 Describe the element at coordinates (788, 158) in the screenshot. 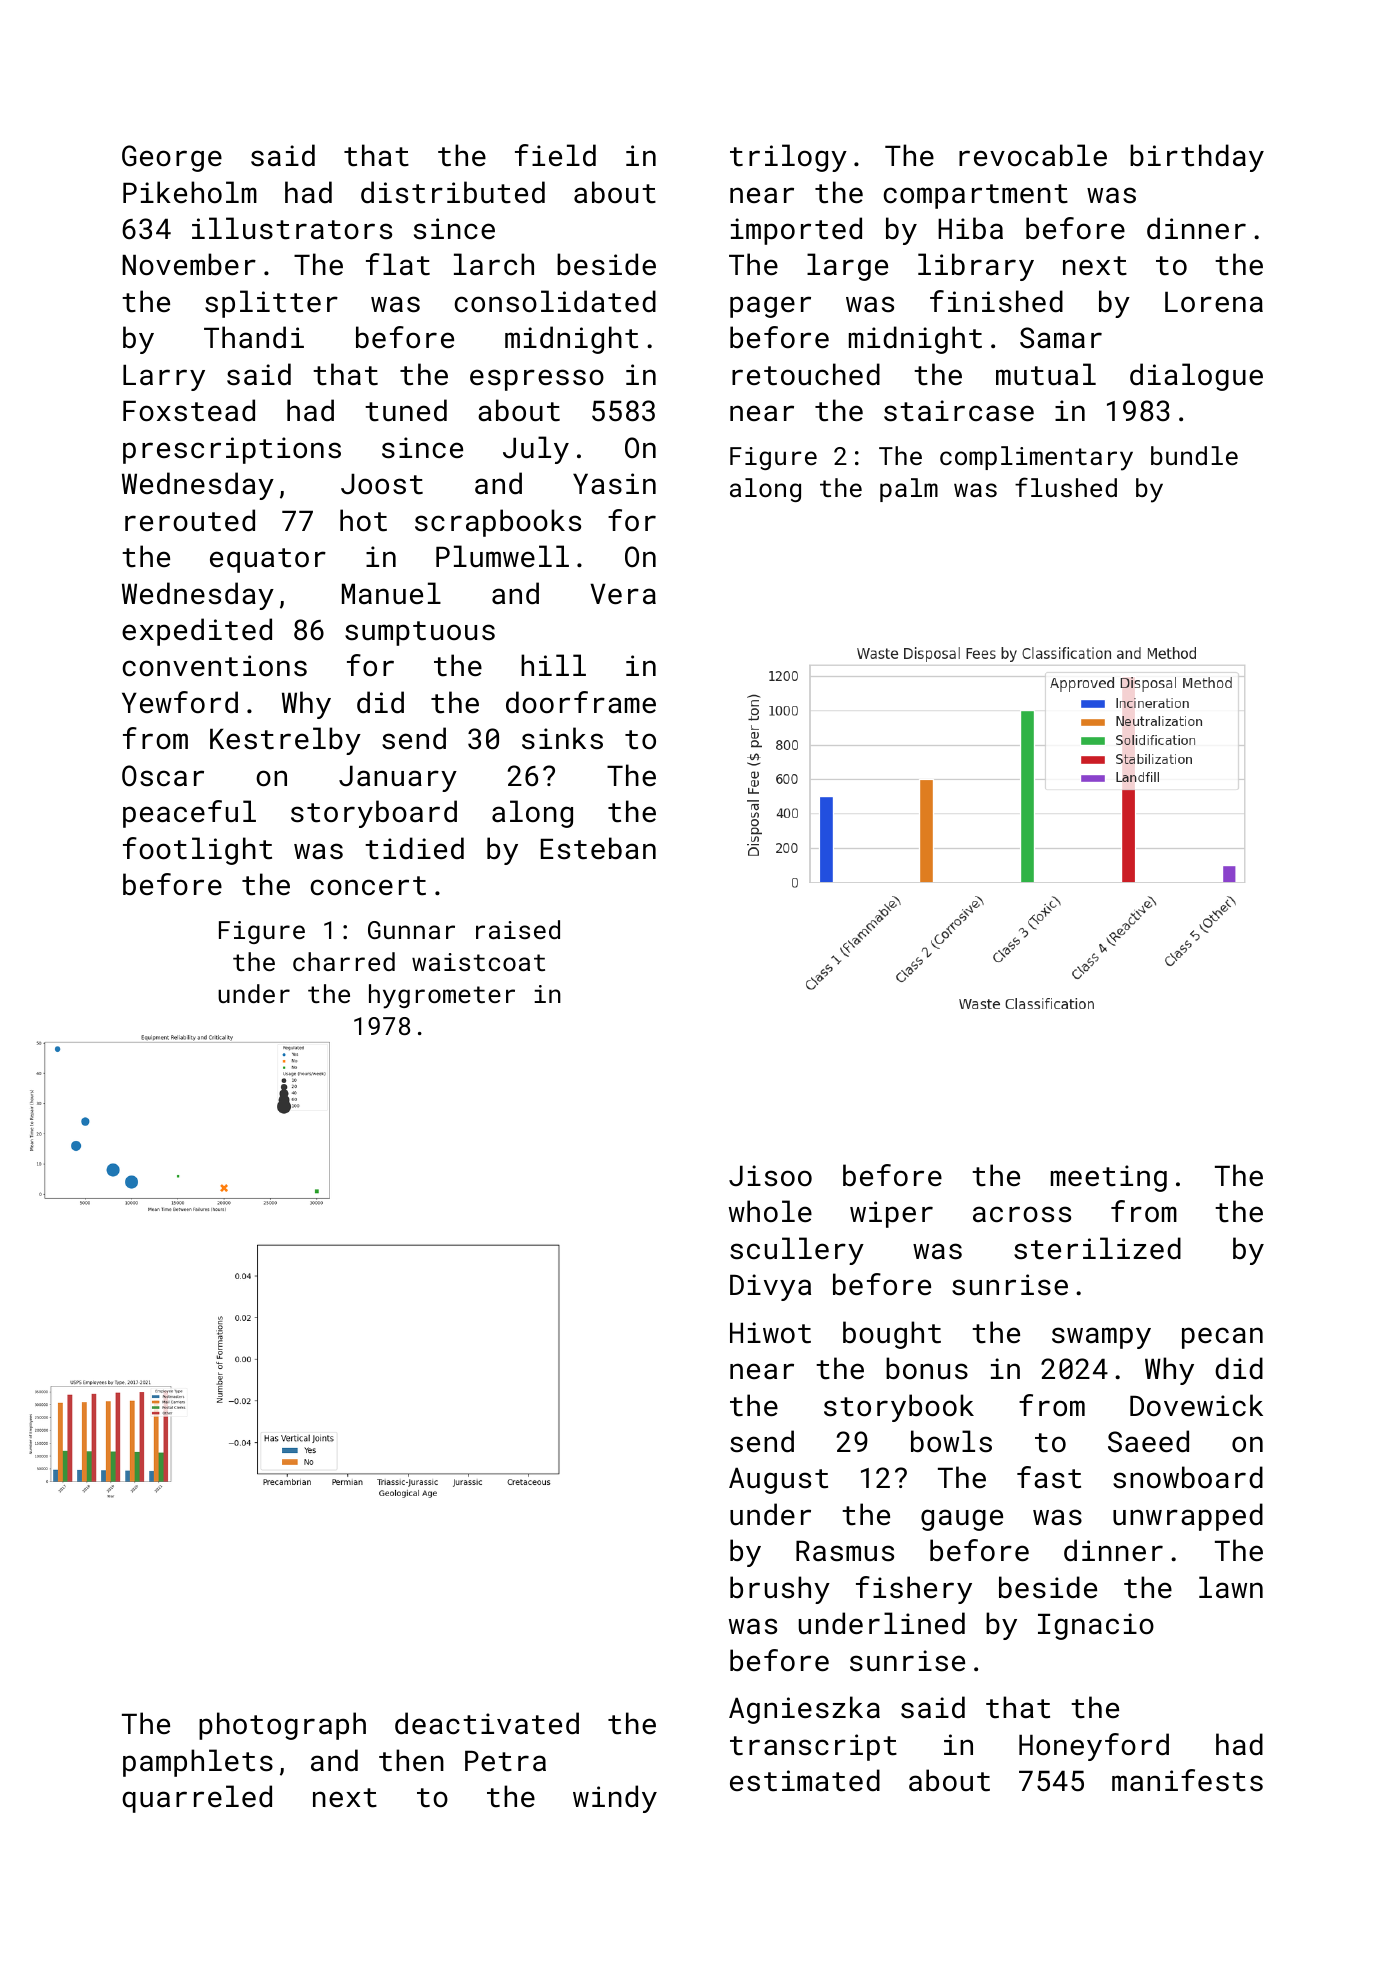

I see `trilogy` at that location.
